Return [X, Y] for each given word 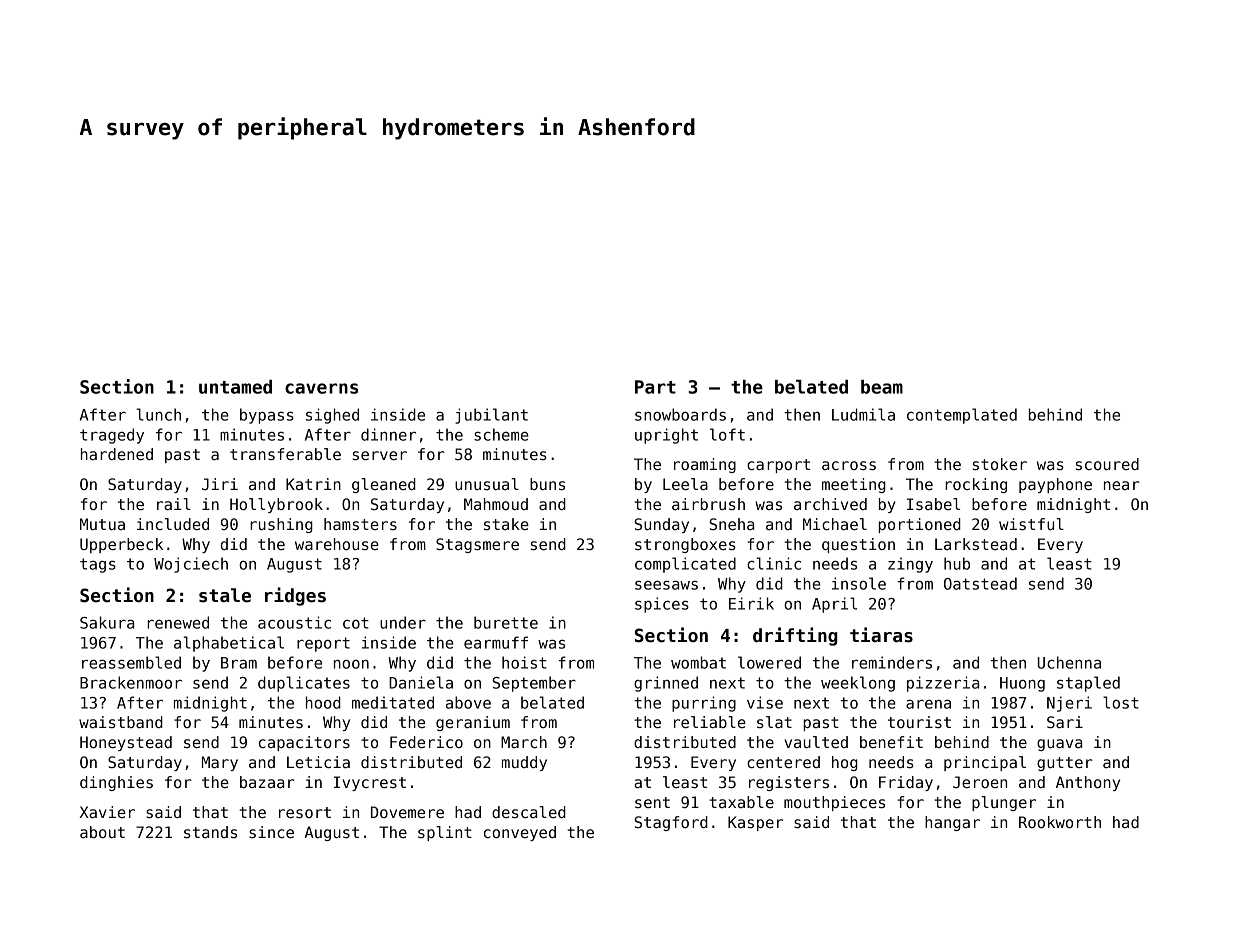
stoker [1000, 464]
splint [445, 833]
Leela [685, 484]
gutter [1065, 764]
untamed [235, 387]
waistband [121, 722]
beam [882, 387]
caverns [321, 388]
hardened [117, 454]
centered [783, 762]
